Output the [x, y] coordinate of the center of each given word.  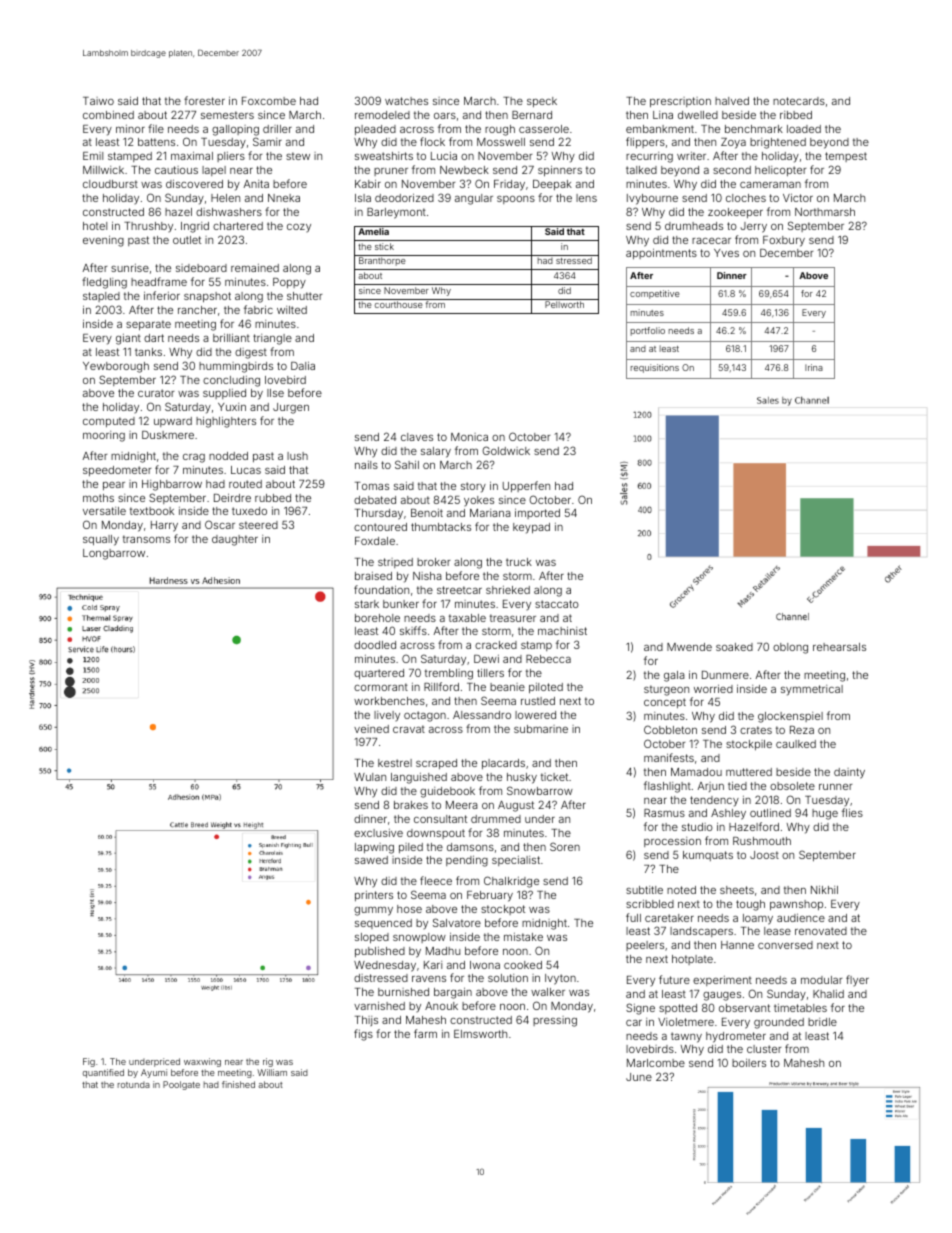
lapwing [374, 848]
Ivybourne [652, 199]
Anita [256, 184]
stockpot [503, 910]
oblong [790, 648]
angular [474, 199]
